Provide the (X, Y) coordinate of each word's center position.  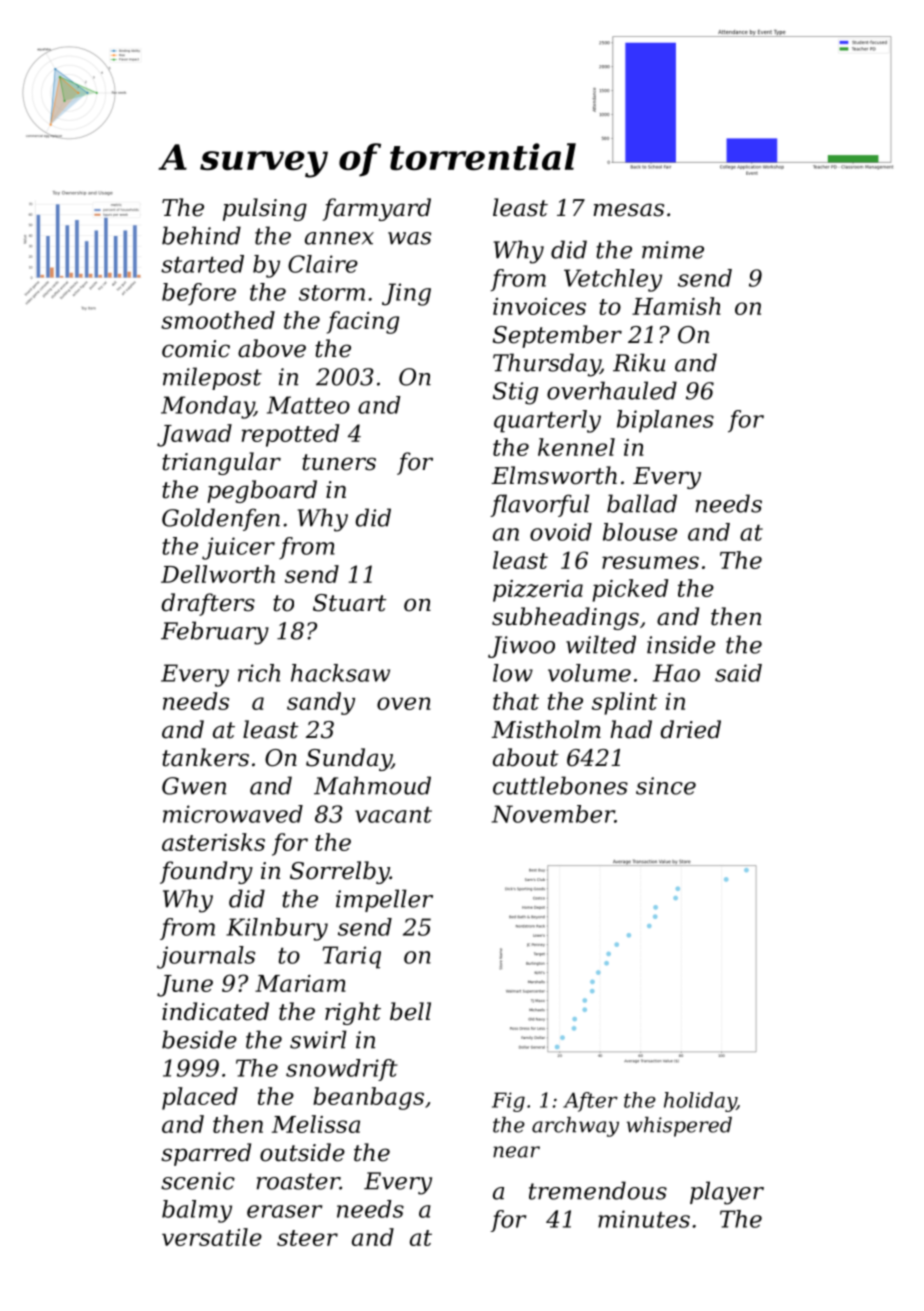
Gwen (194, 786)
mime (673, 250)
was (409, 238)
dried (690, 729)
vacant (393, 815)
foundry (206, 872)
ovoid (561, 532)
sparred (206, 1154)
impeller (384, 900)
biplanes (665, 421)
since (666, 786)
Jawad (194, 435)
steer (307, 1238)
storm (332, 293)
